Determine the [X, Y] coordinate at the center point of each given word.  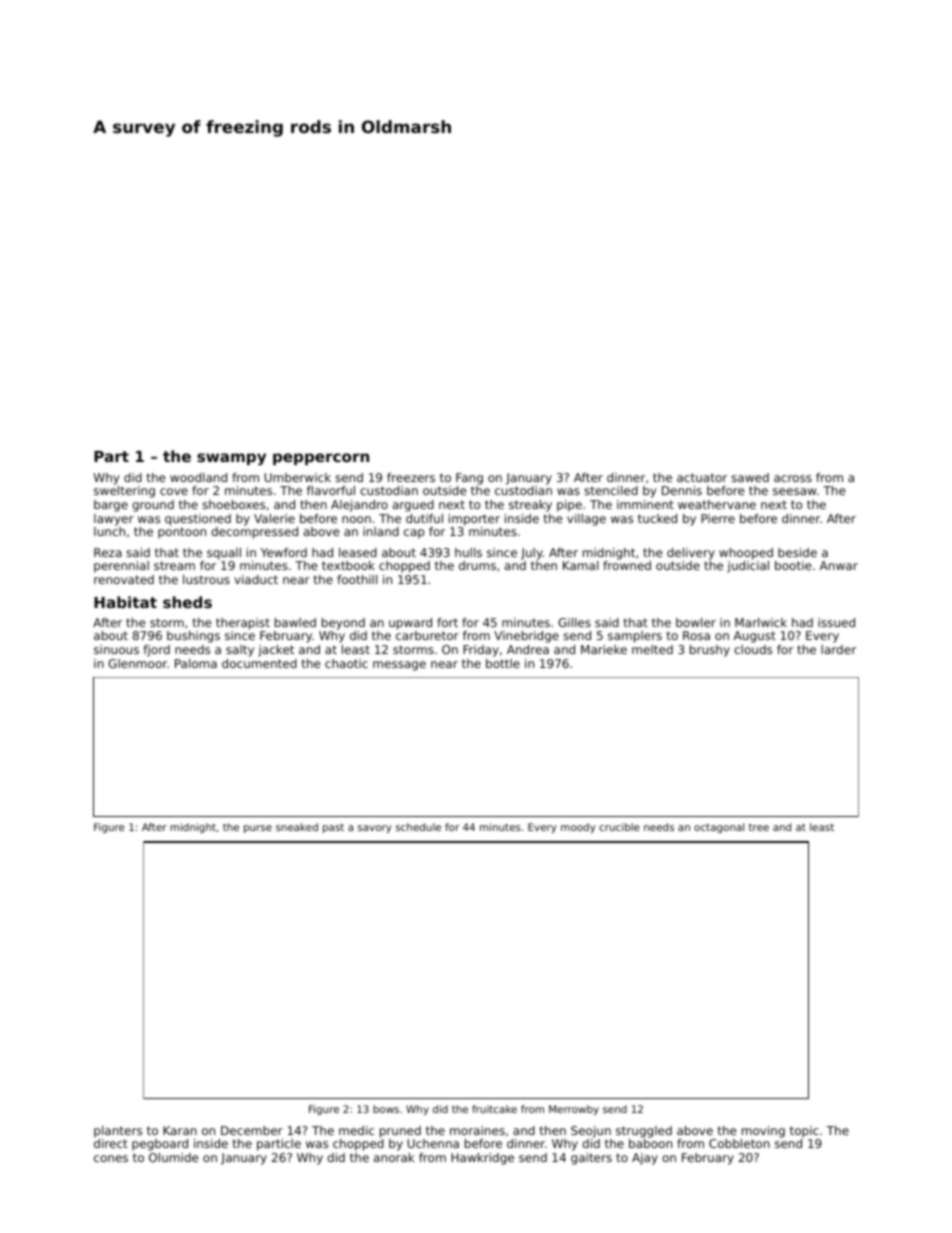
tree [759, 827]
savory [375, 829]
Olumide [174, 1157]
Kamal [580, 565]
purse [258, 829]
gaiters [591, 1159]
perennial [121, 567]
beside [797, 552]
